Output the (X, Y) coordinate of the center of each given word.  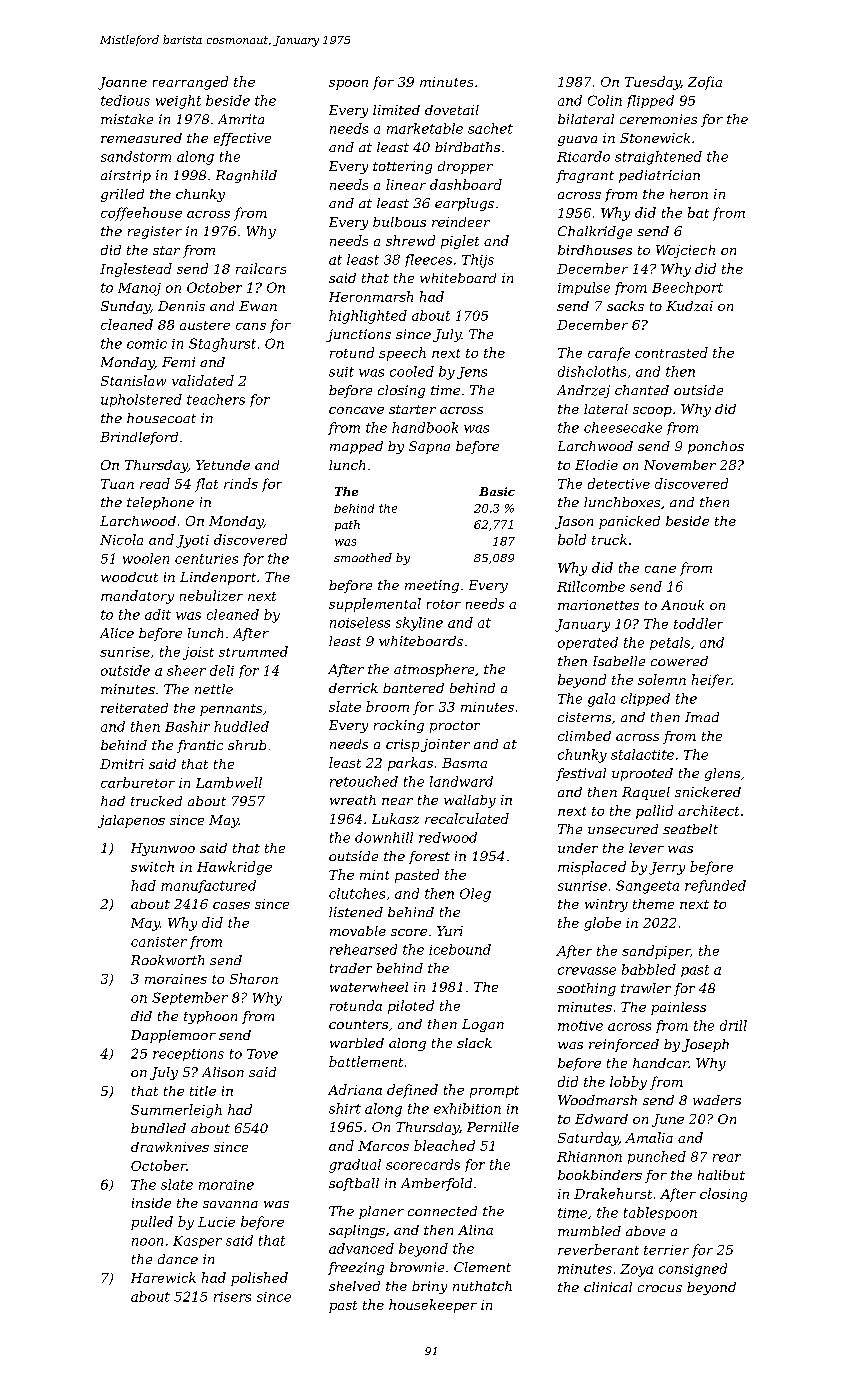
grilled (122, 195)
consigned (693, 1270)
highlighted (368, 317)
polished (259, 1279)
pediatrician (659, 176)
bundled (158, 1128)
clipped (645, 699)
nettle (214, 689)
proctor (455, 727)
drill (733, 1025)
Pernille (493, 1127)
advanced (361, 1248)
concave (356, 410)
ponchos (716, 447)
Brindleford (139, 438)
